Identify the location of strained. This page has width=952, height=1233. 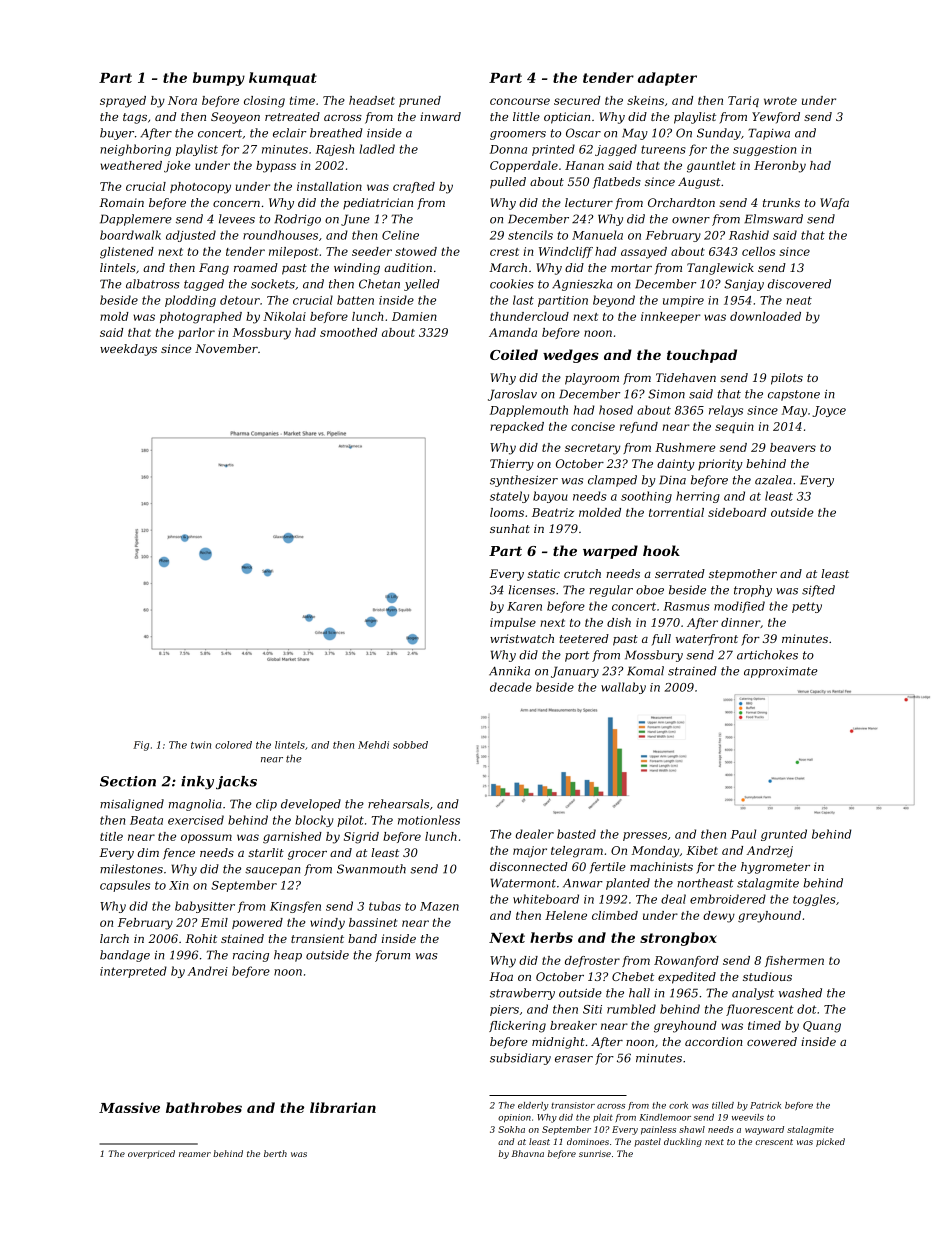
(692, 671).
